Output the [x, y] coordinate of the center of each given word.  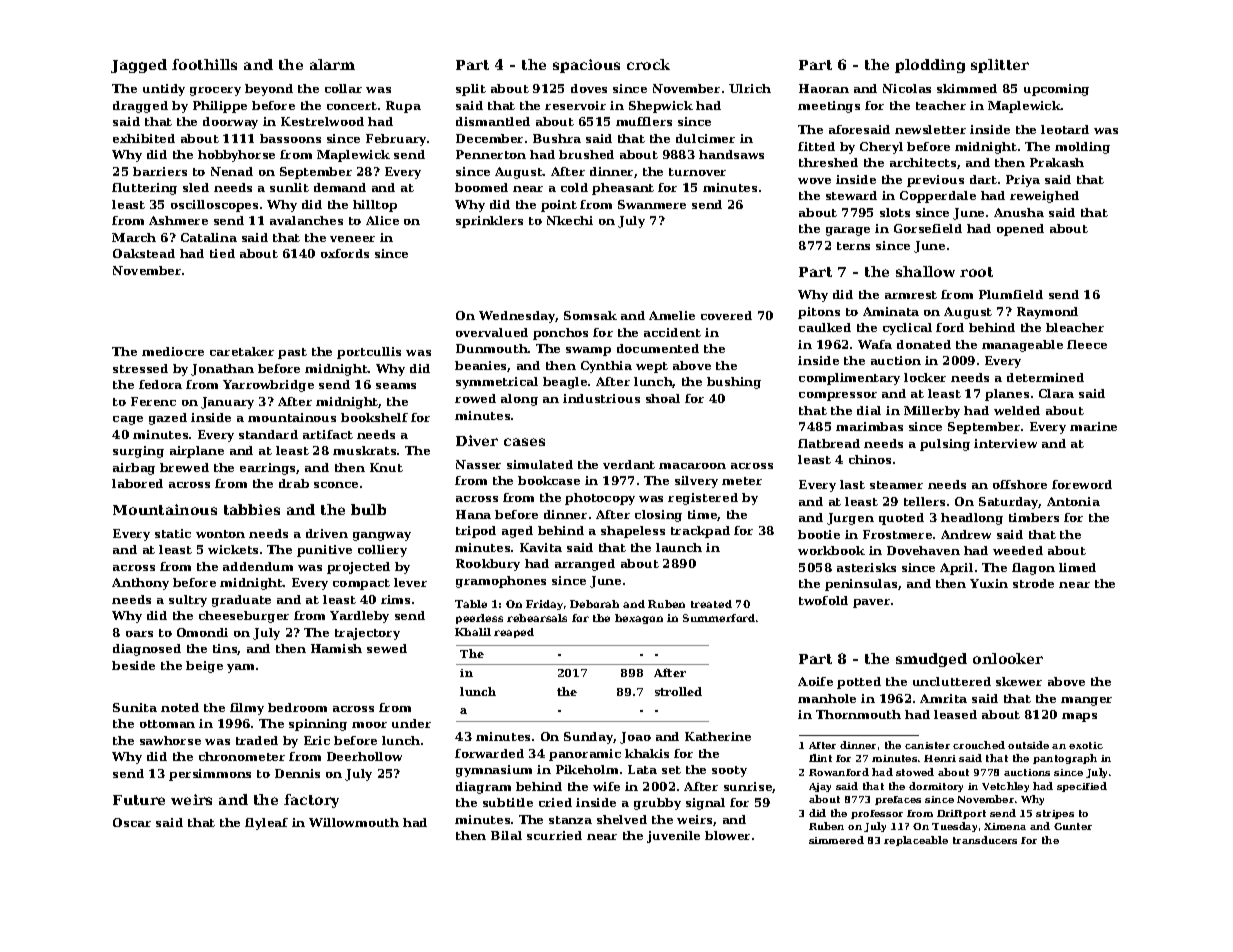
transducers [985, 840]
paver [871, 603]
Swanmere [652, 204]
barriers [160, 171]
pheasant [623, 189]
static [173, 533]
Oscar [132, 822]
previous [935, 181]
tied [222, 253]
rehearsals [537, 618]
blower [727, 835]
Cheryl [881, 148]
